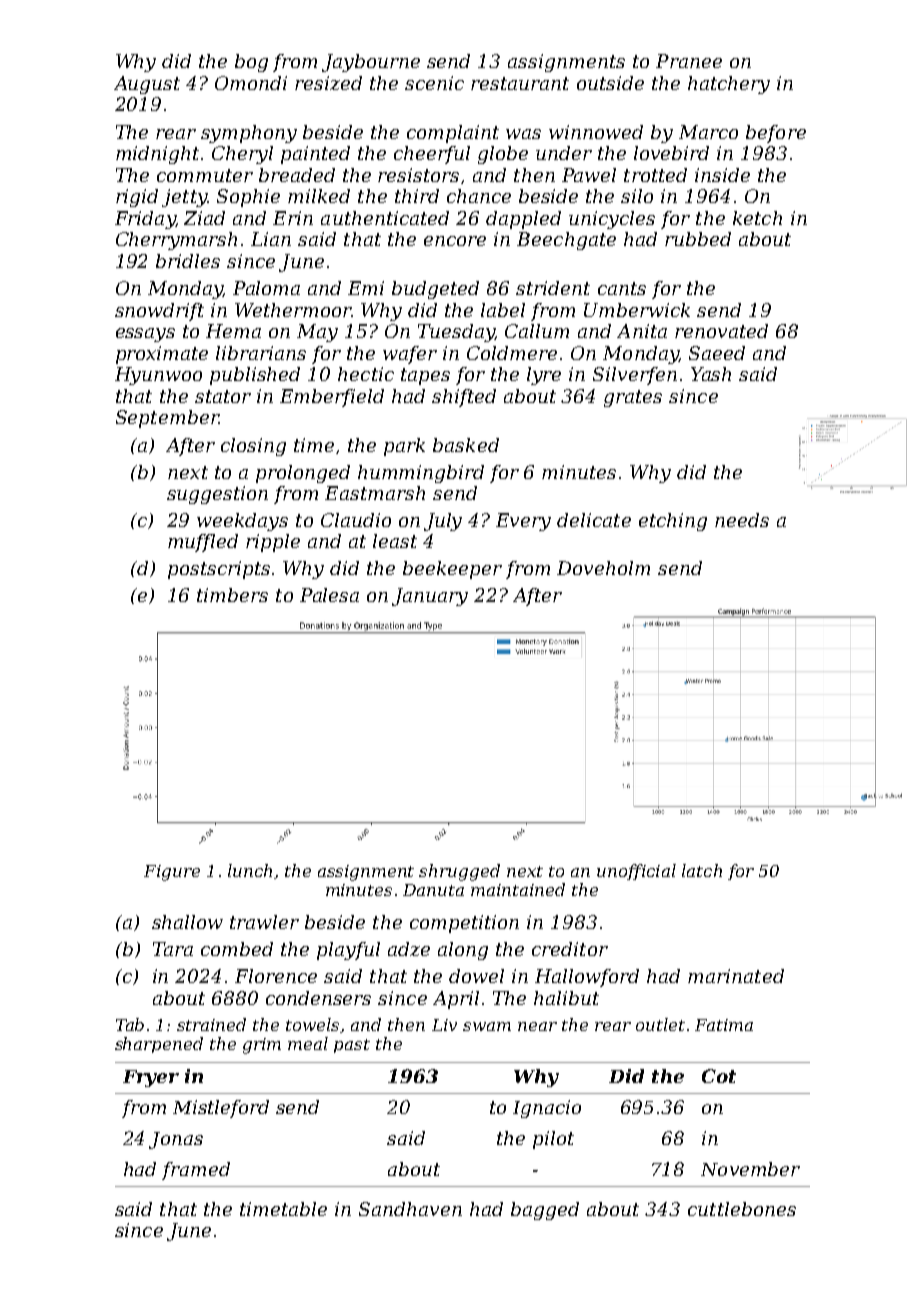 Image resolution: width=924 pixels, height=1308 pixels. What do you see at coordinates (729, 85) in the screenshot?
I see `hatchery` at bounding box center [729, 85].
